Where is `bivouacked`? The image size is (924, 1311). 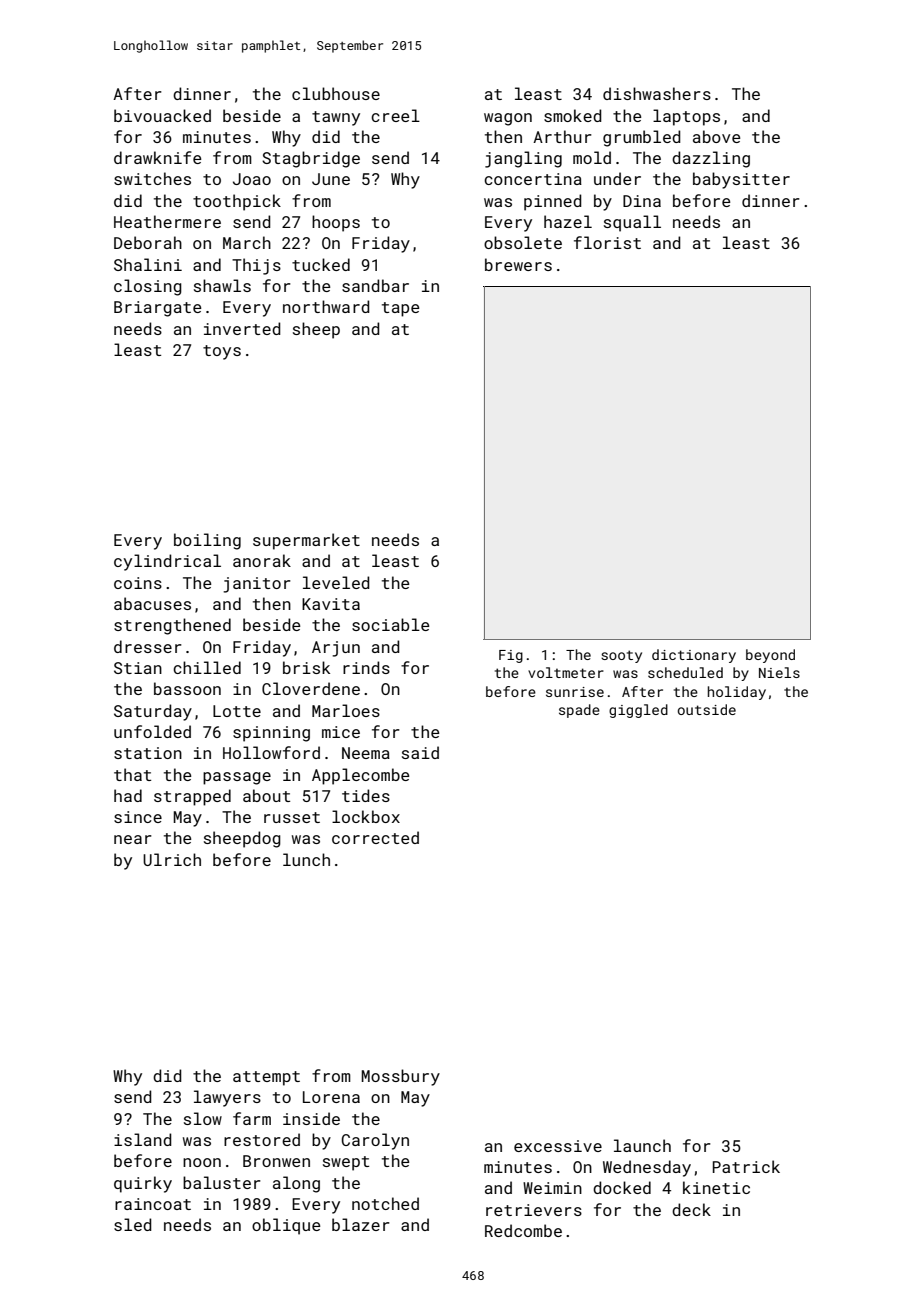 bivouacked is located at coordinates (162, 115).
